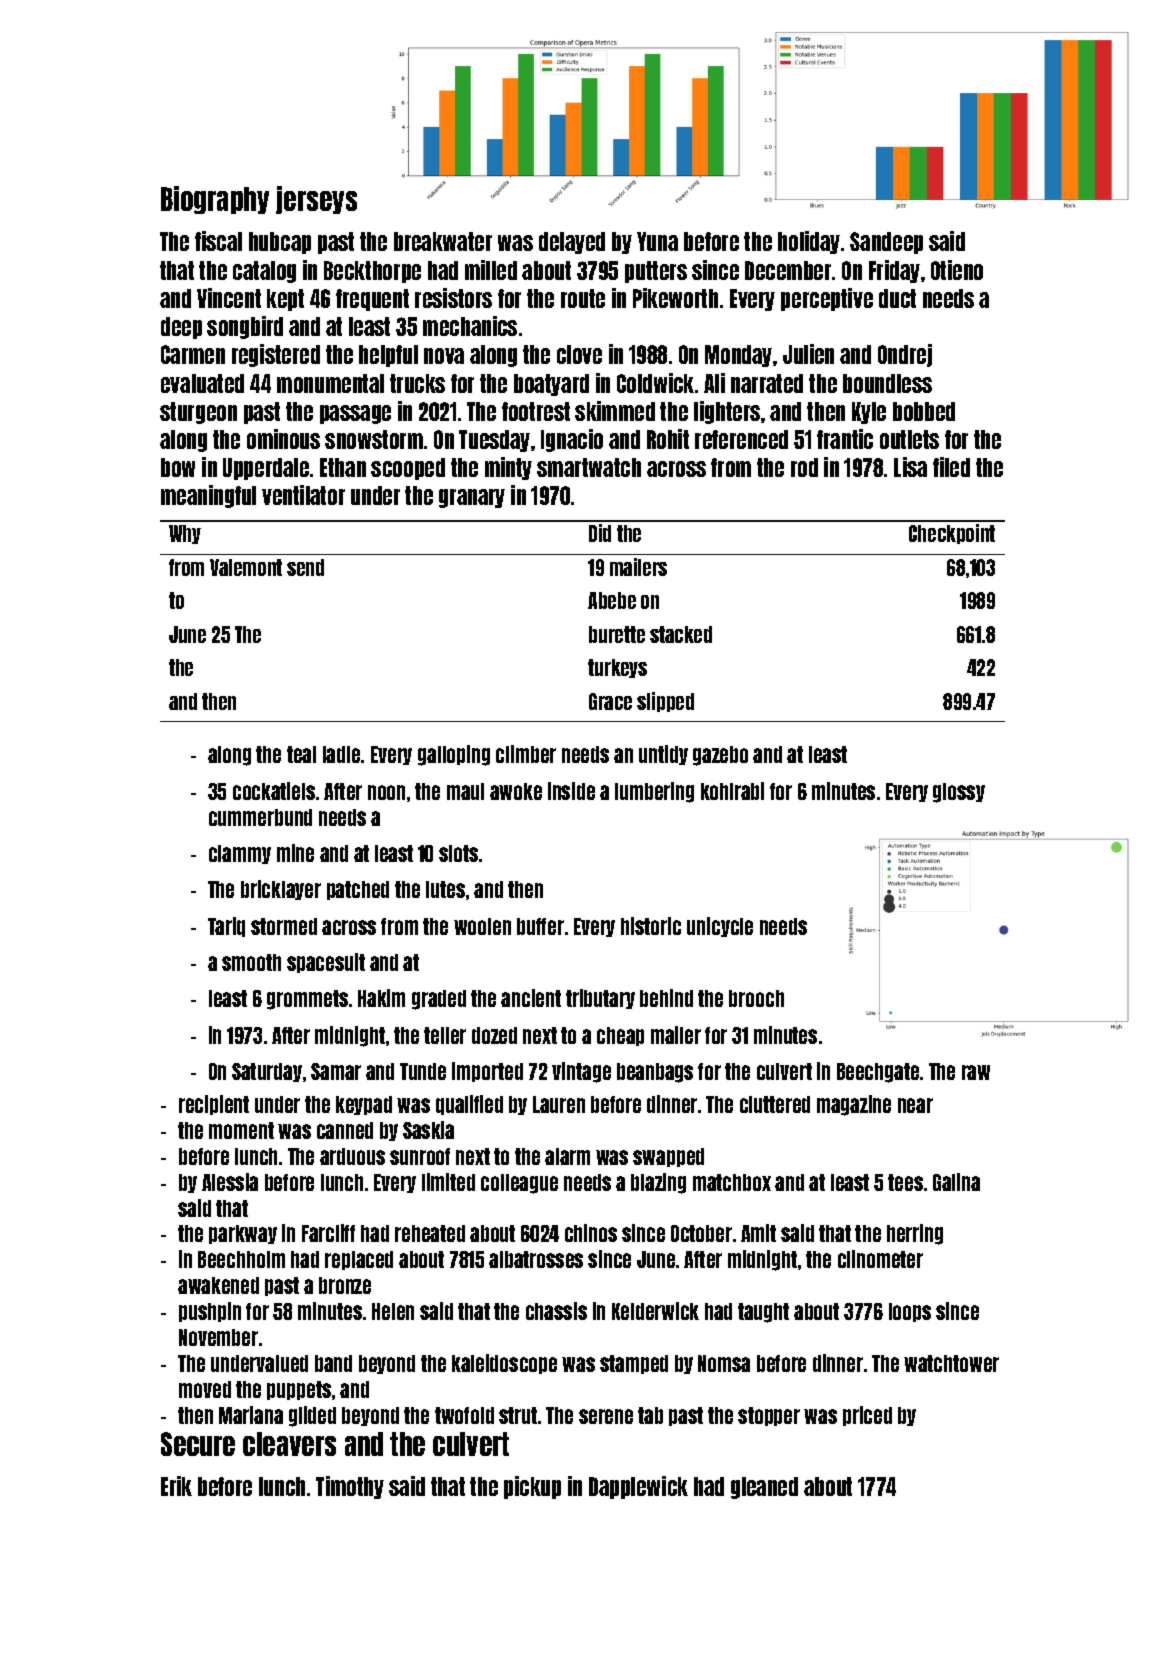 This screenshot has height=1654, width=1165. Describe the element at coordinates (178, 467) in the screenshot. I see `bow` at that location.
